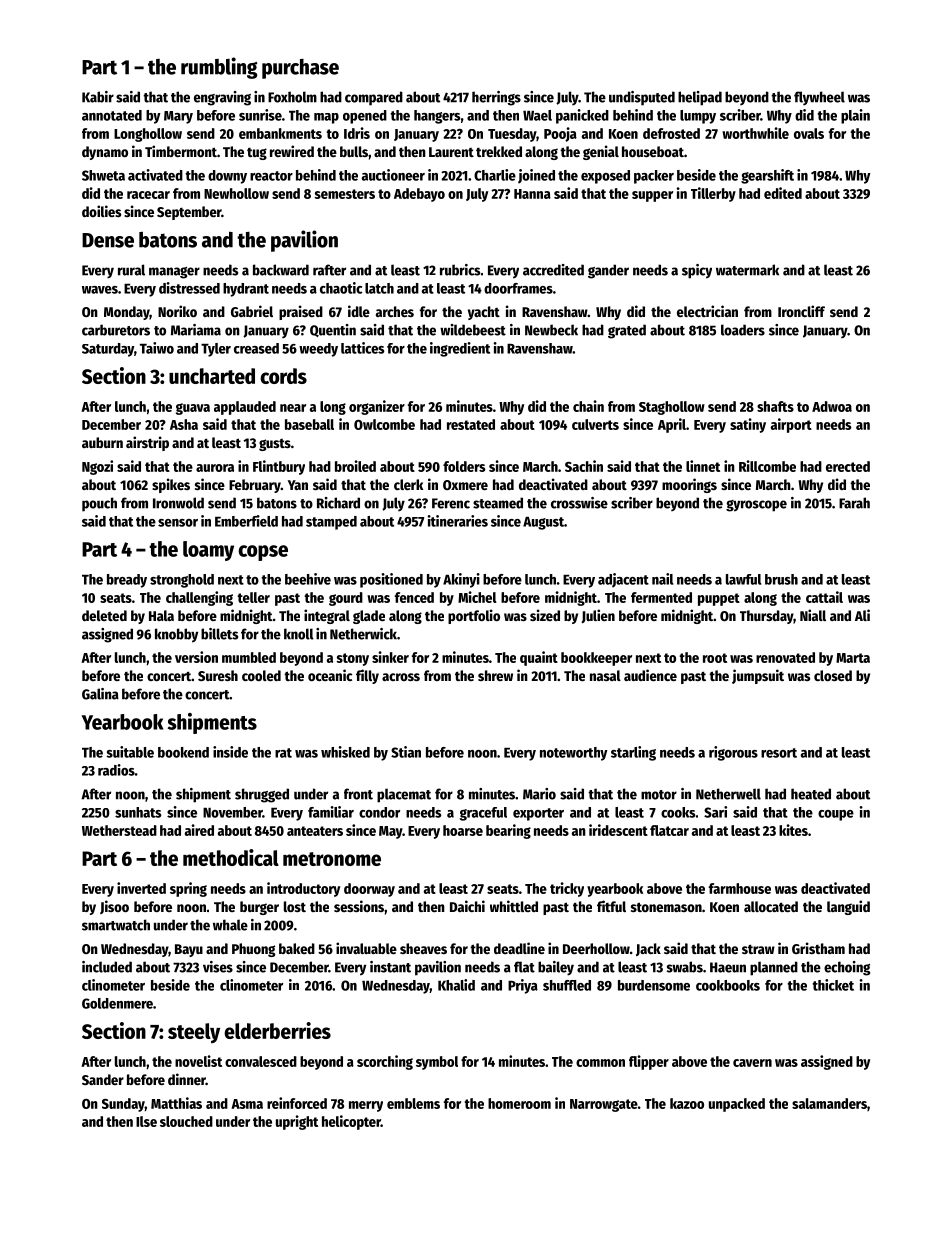  I want to click on purchase, so click(300, 69).
